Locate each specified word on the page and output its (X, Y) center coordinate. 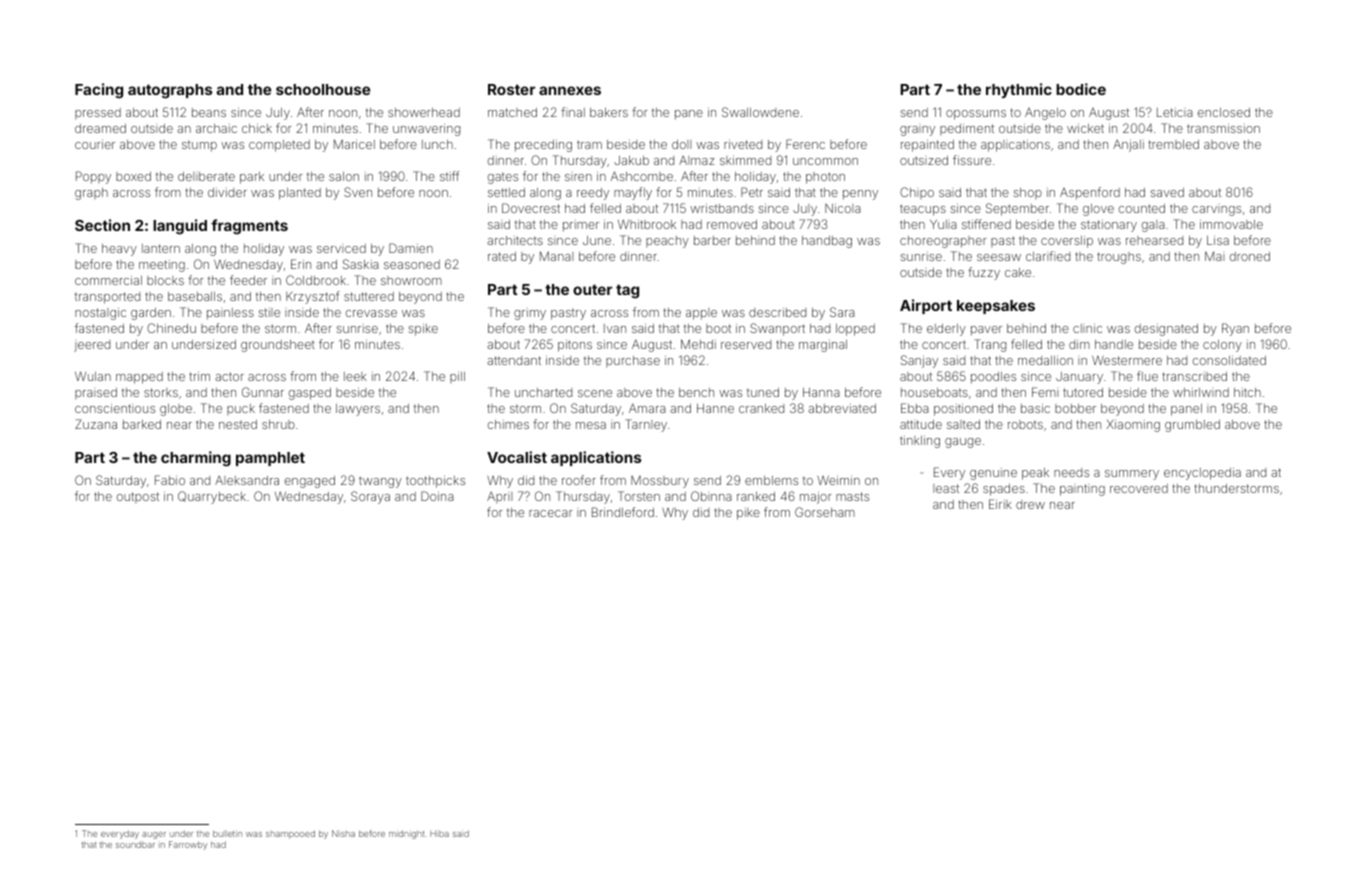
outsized (924, 160)
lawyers (358, 410)
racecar (551, 513)
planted (300, 194)
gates (503, 178)
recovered (1139, 488)
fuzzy (984, 273)
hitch (1247, 392)
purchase (633, 361)
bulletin (227, 833)
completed (279, 146)
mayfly (633, 193)
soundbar (135, 844)
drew (1030, 504)
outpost (138, 497)
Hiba (439, 833)
